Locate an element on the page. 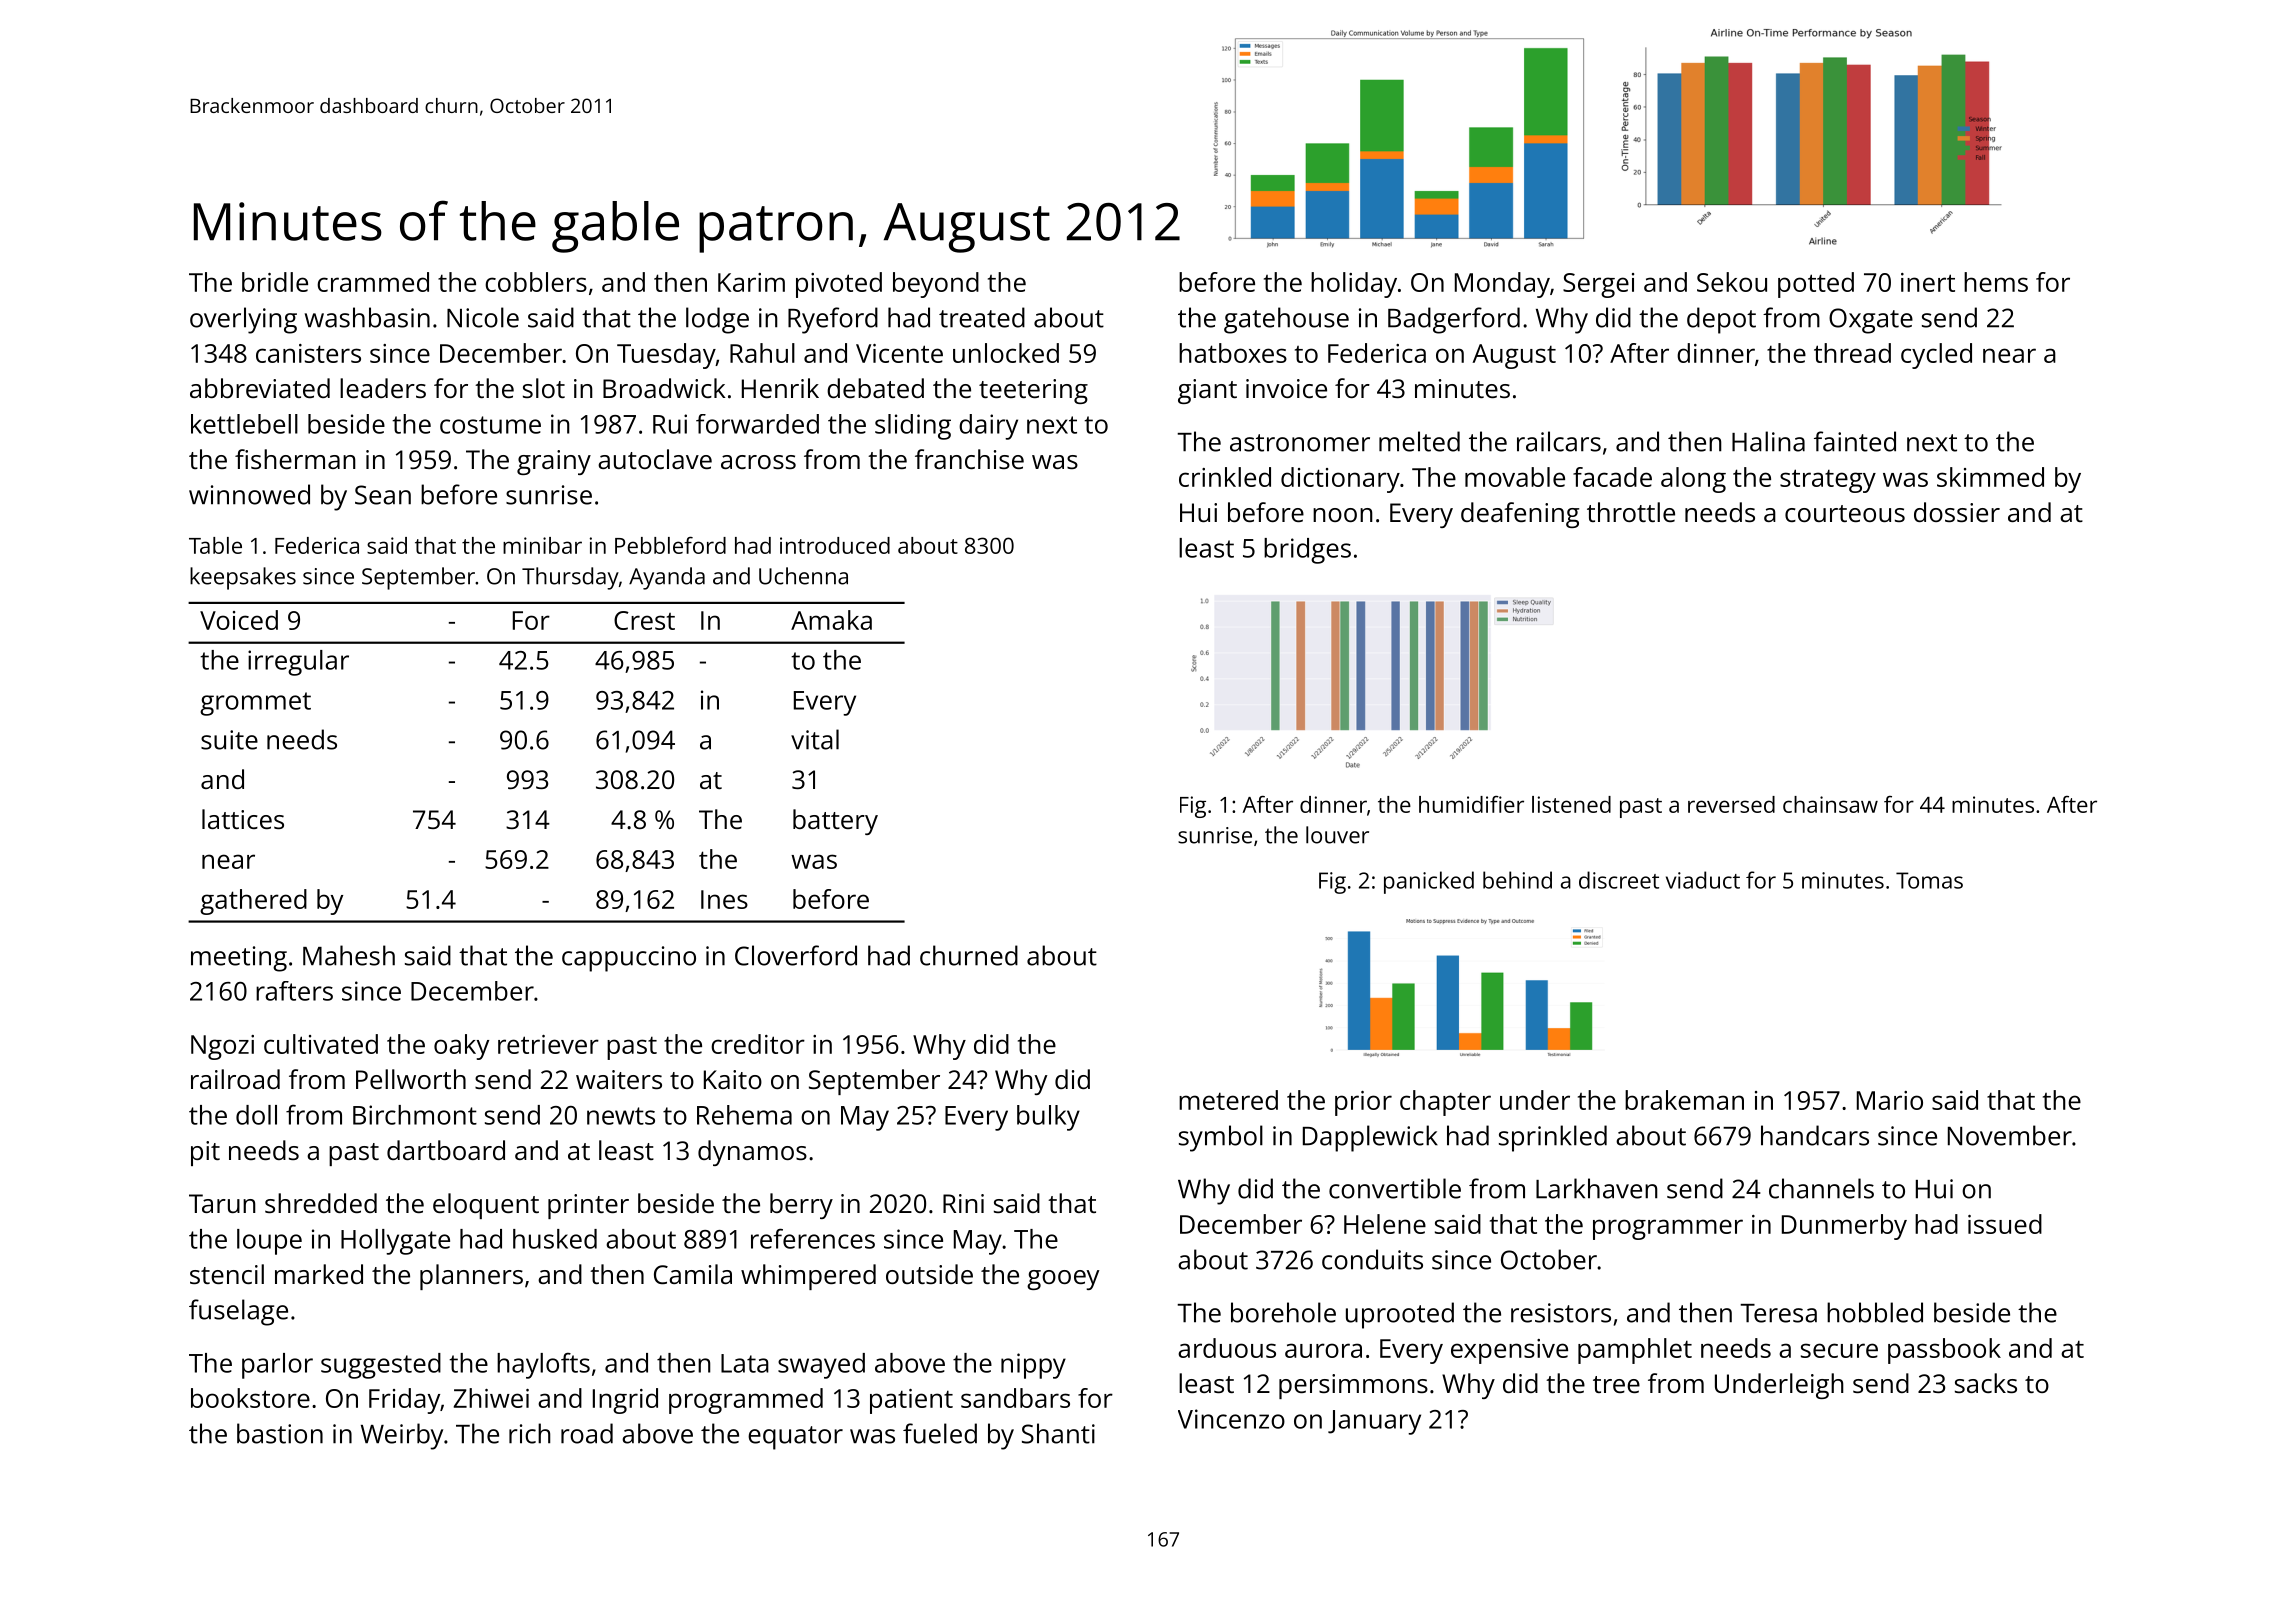 The height and width of the image is (1620, 2292). meeting is located at coordinates (239, 959).
